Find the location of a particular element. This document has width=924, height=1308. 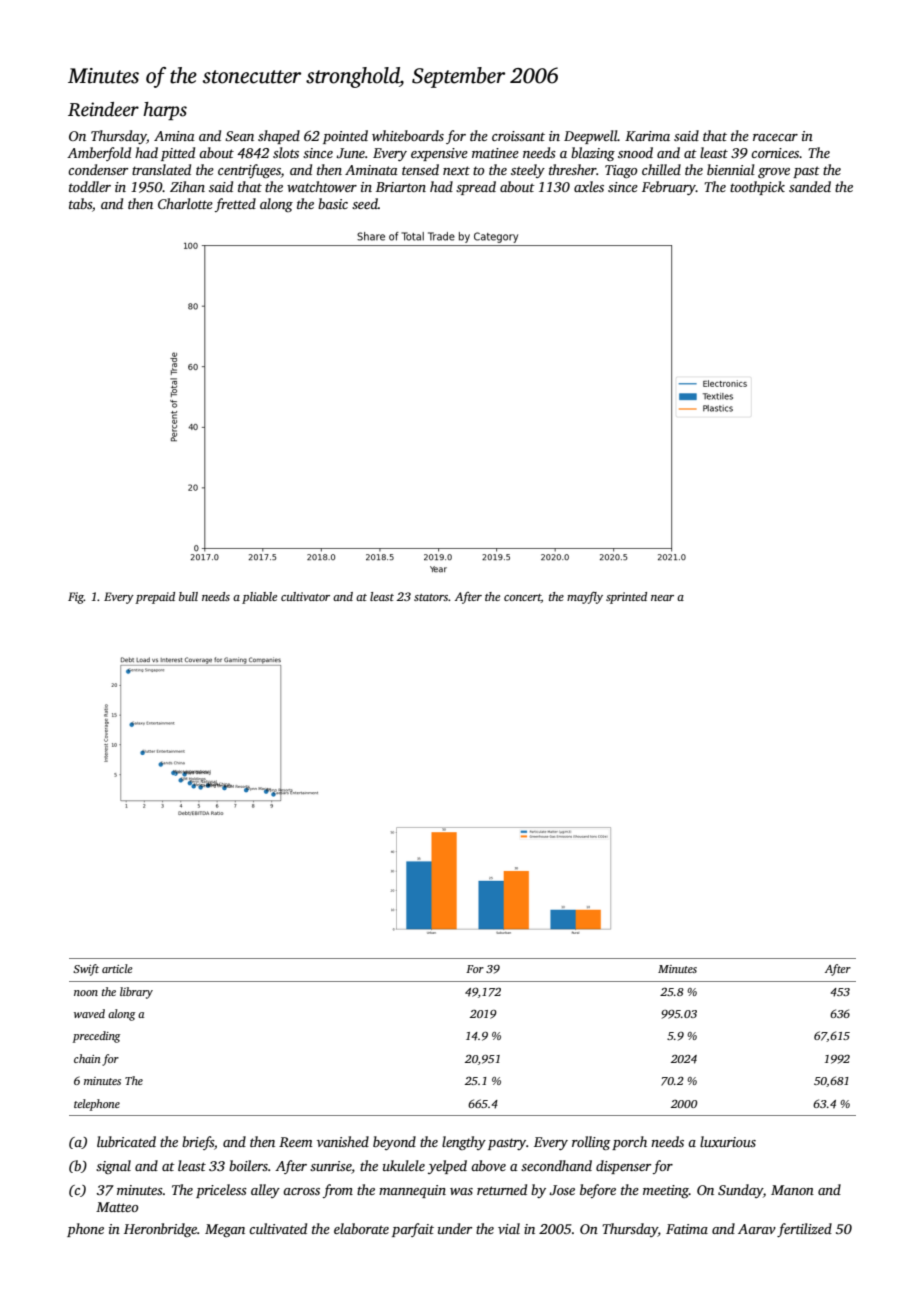

whiteboards is located at coordinates (408, 135).
